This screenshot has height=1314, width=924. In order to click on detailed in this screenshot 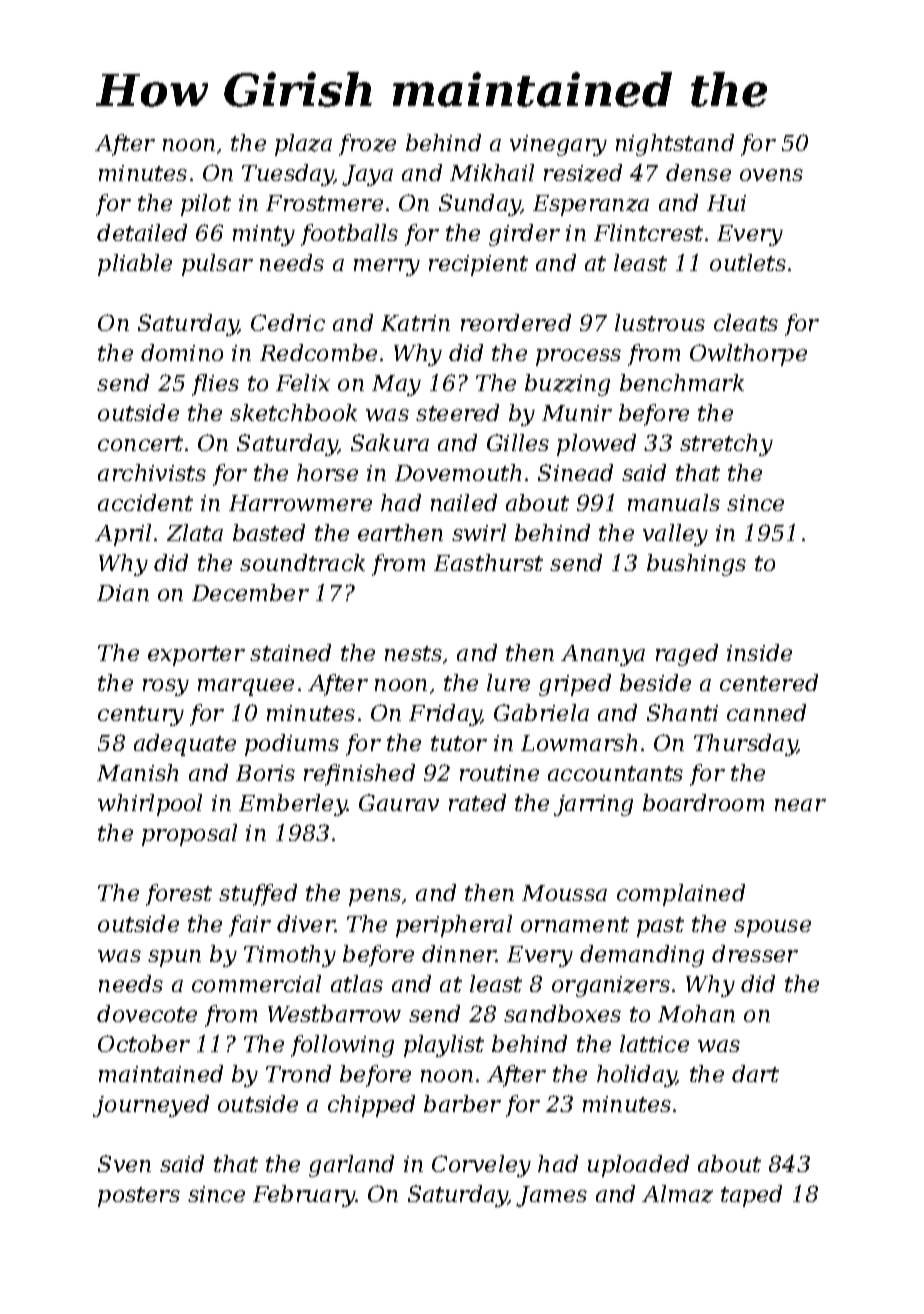, I will do `click(142, 232)`.
